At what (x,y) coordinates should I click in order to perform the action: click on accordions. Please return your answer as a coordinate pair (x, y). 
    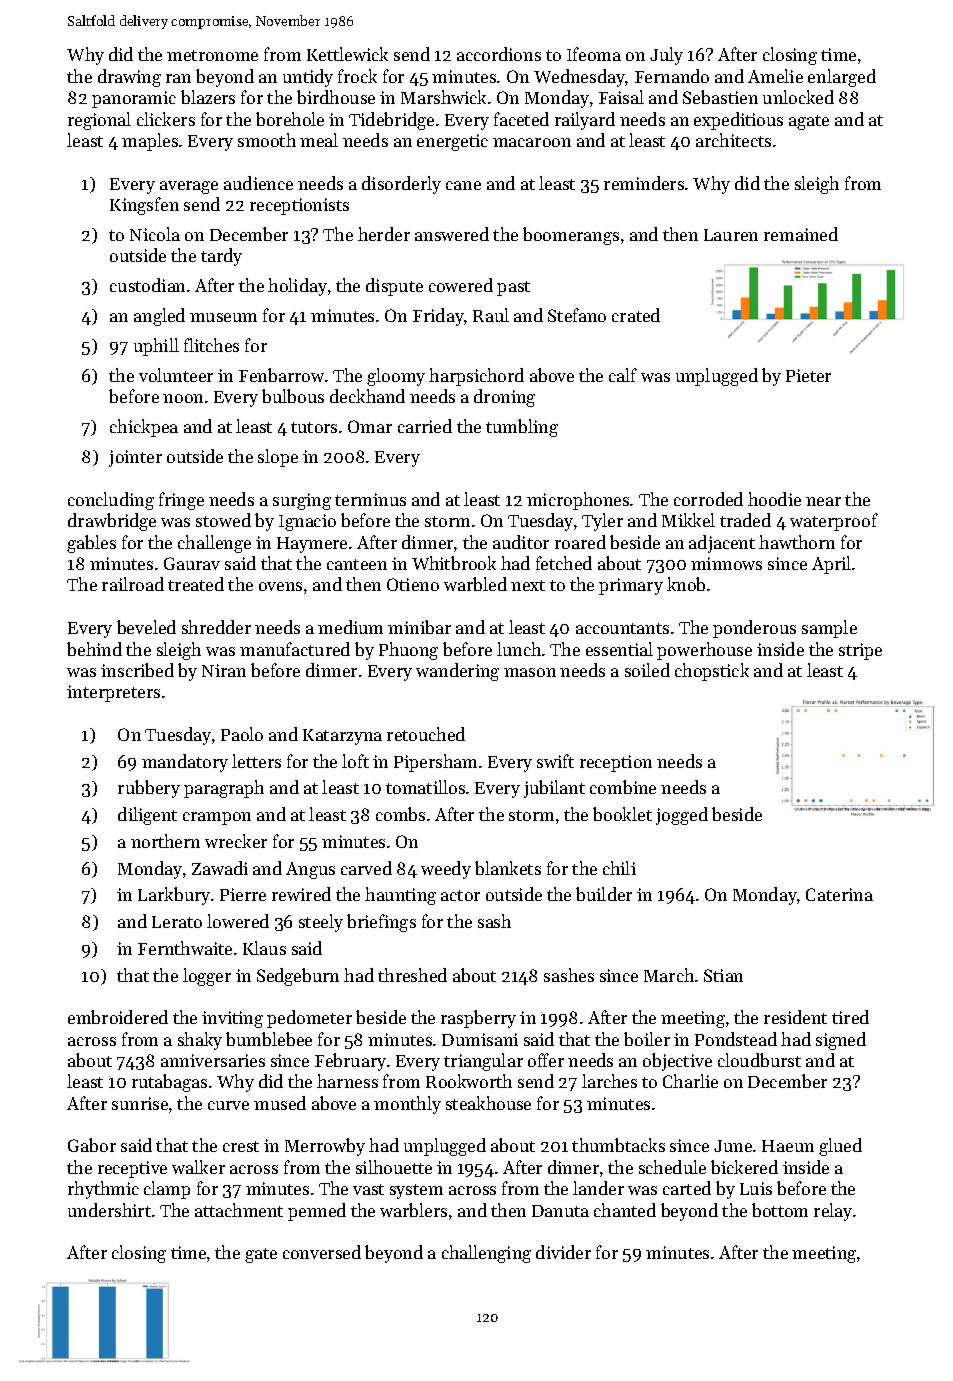
    Looking at the image, I should click on (499, 54).
